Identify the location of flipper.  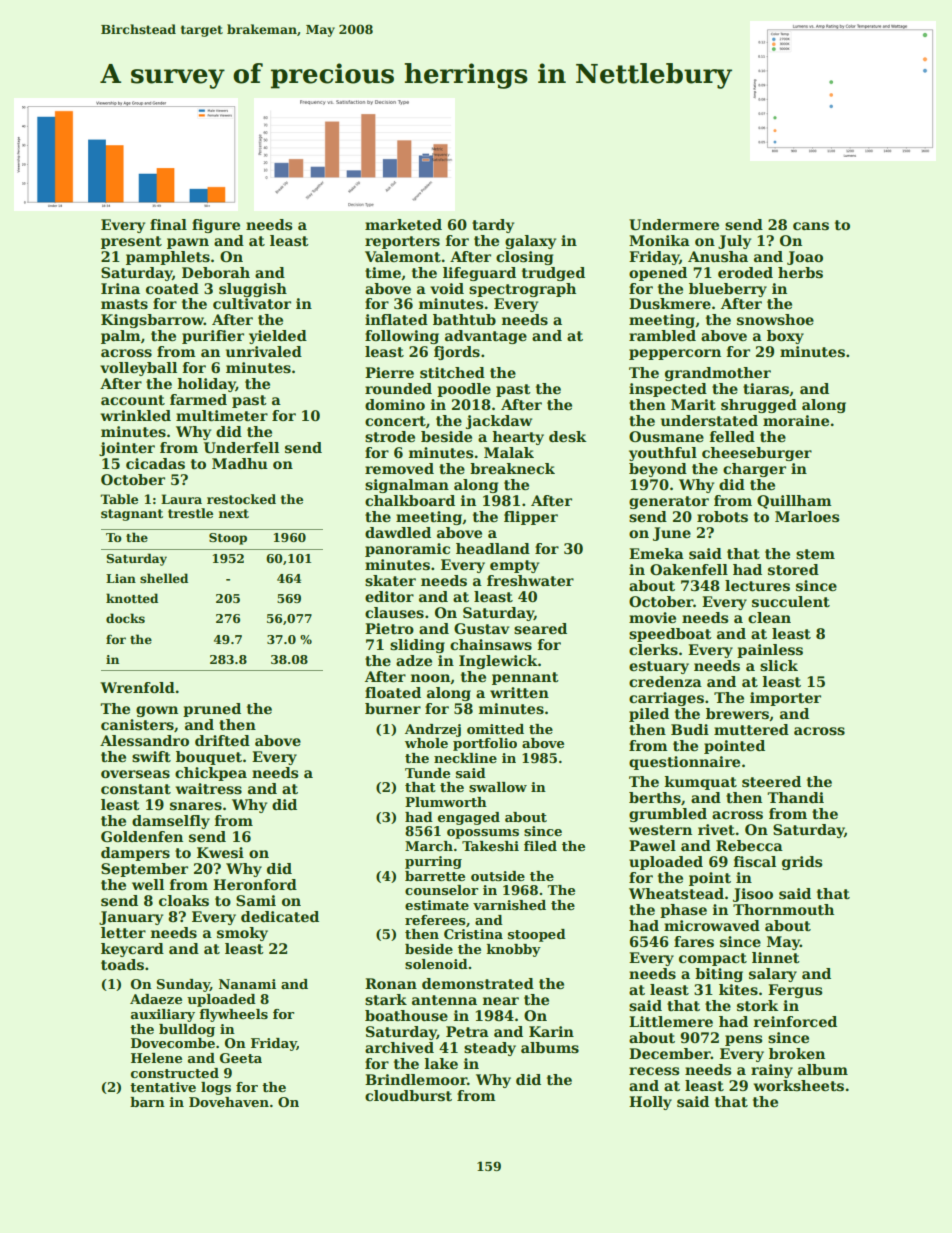
(531, 518).
